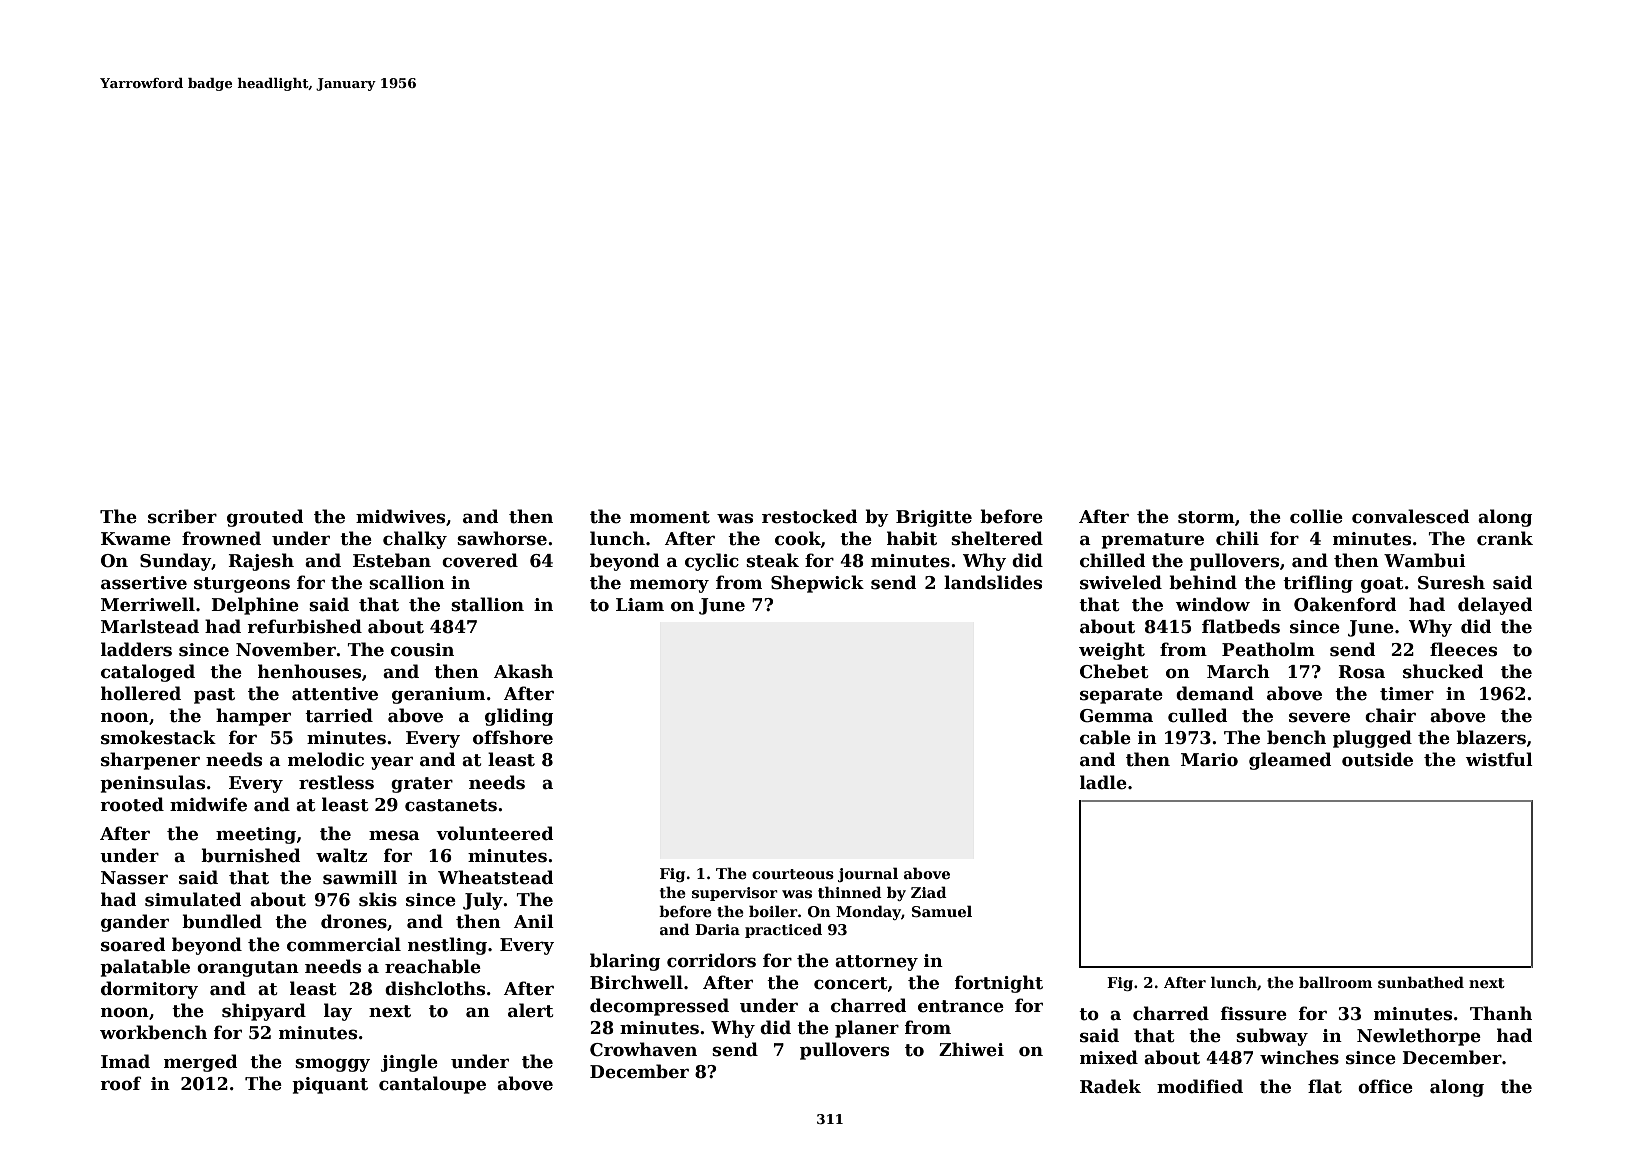 This screenshot has height=1155, width=1633. Describe the element at coordinates (409, 1063) in the screenshot. I see `jingle` at that location.
